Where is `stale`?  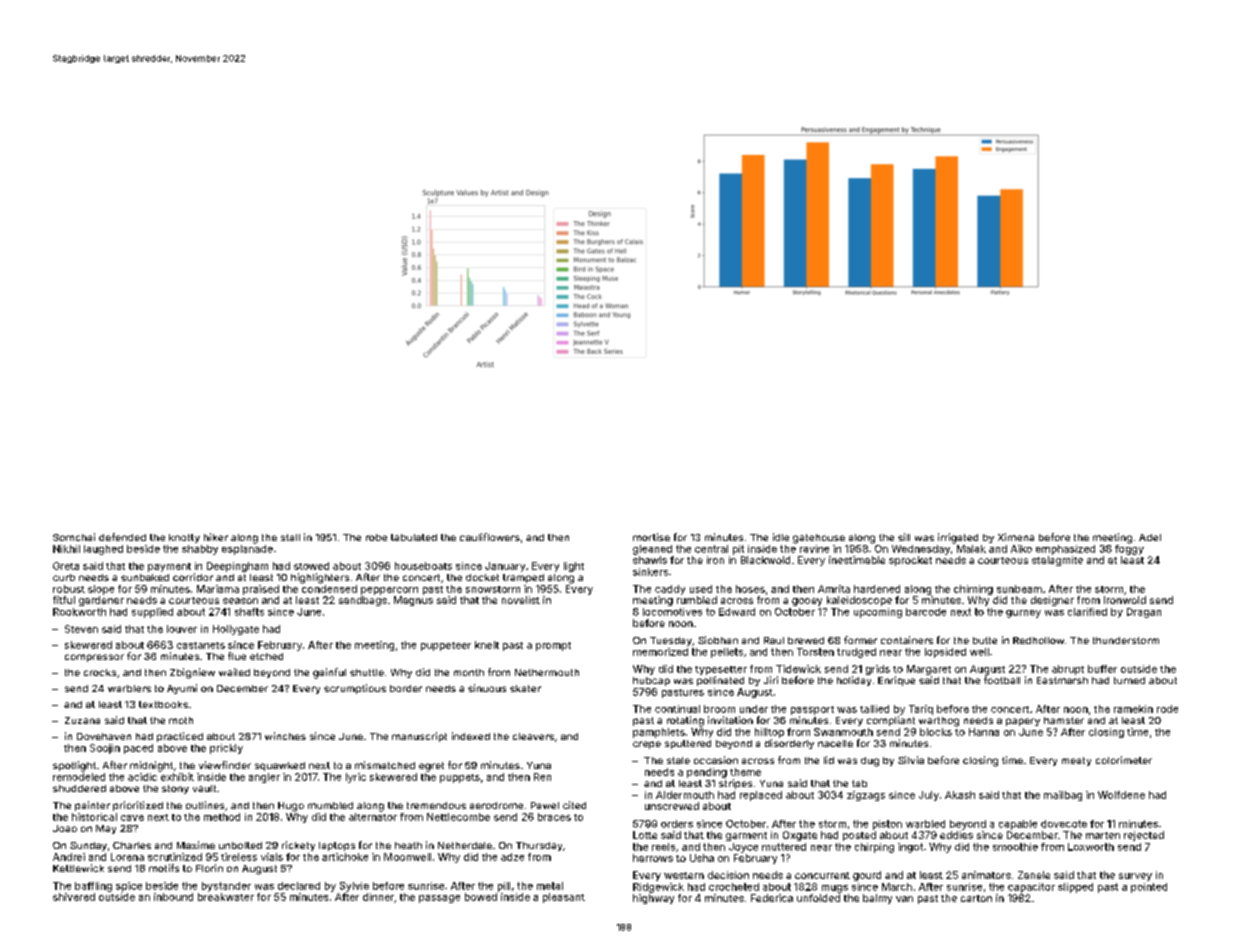
stale is located at coordinates (678, 760).
